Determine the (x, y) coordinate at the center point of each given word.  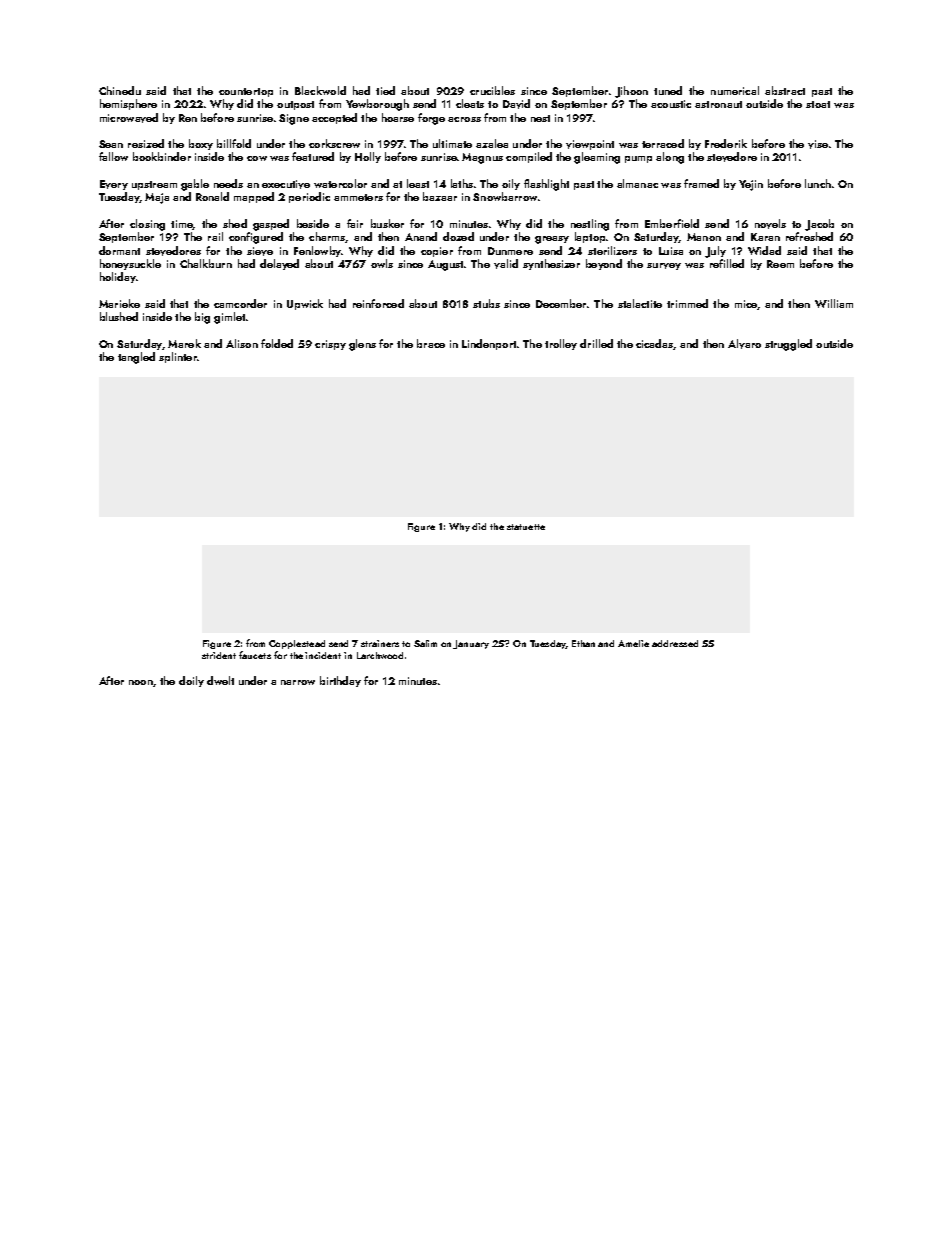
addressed (675, 643)
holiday (117, 277)
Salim (425, 643)
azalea (492, 143)
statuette (526, 527)
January (471, 644)
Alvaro (744, 344)
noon (141, 682)
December (561, 303)
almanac (637, 183)
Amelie (633, 643)
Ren (188, 118)
